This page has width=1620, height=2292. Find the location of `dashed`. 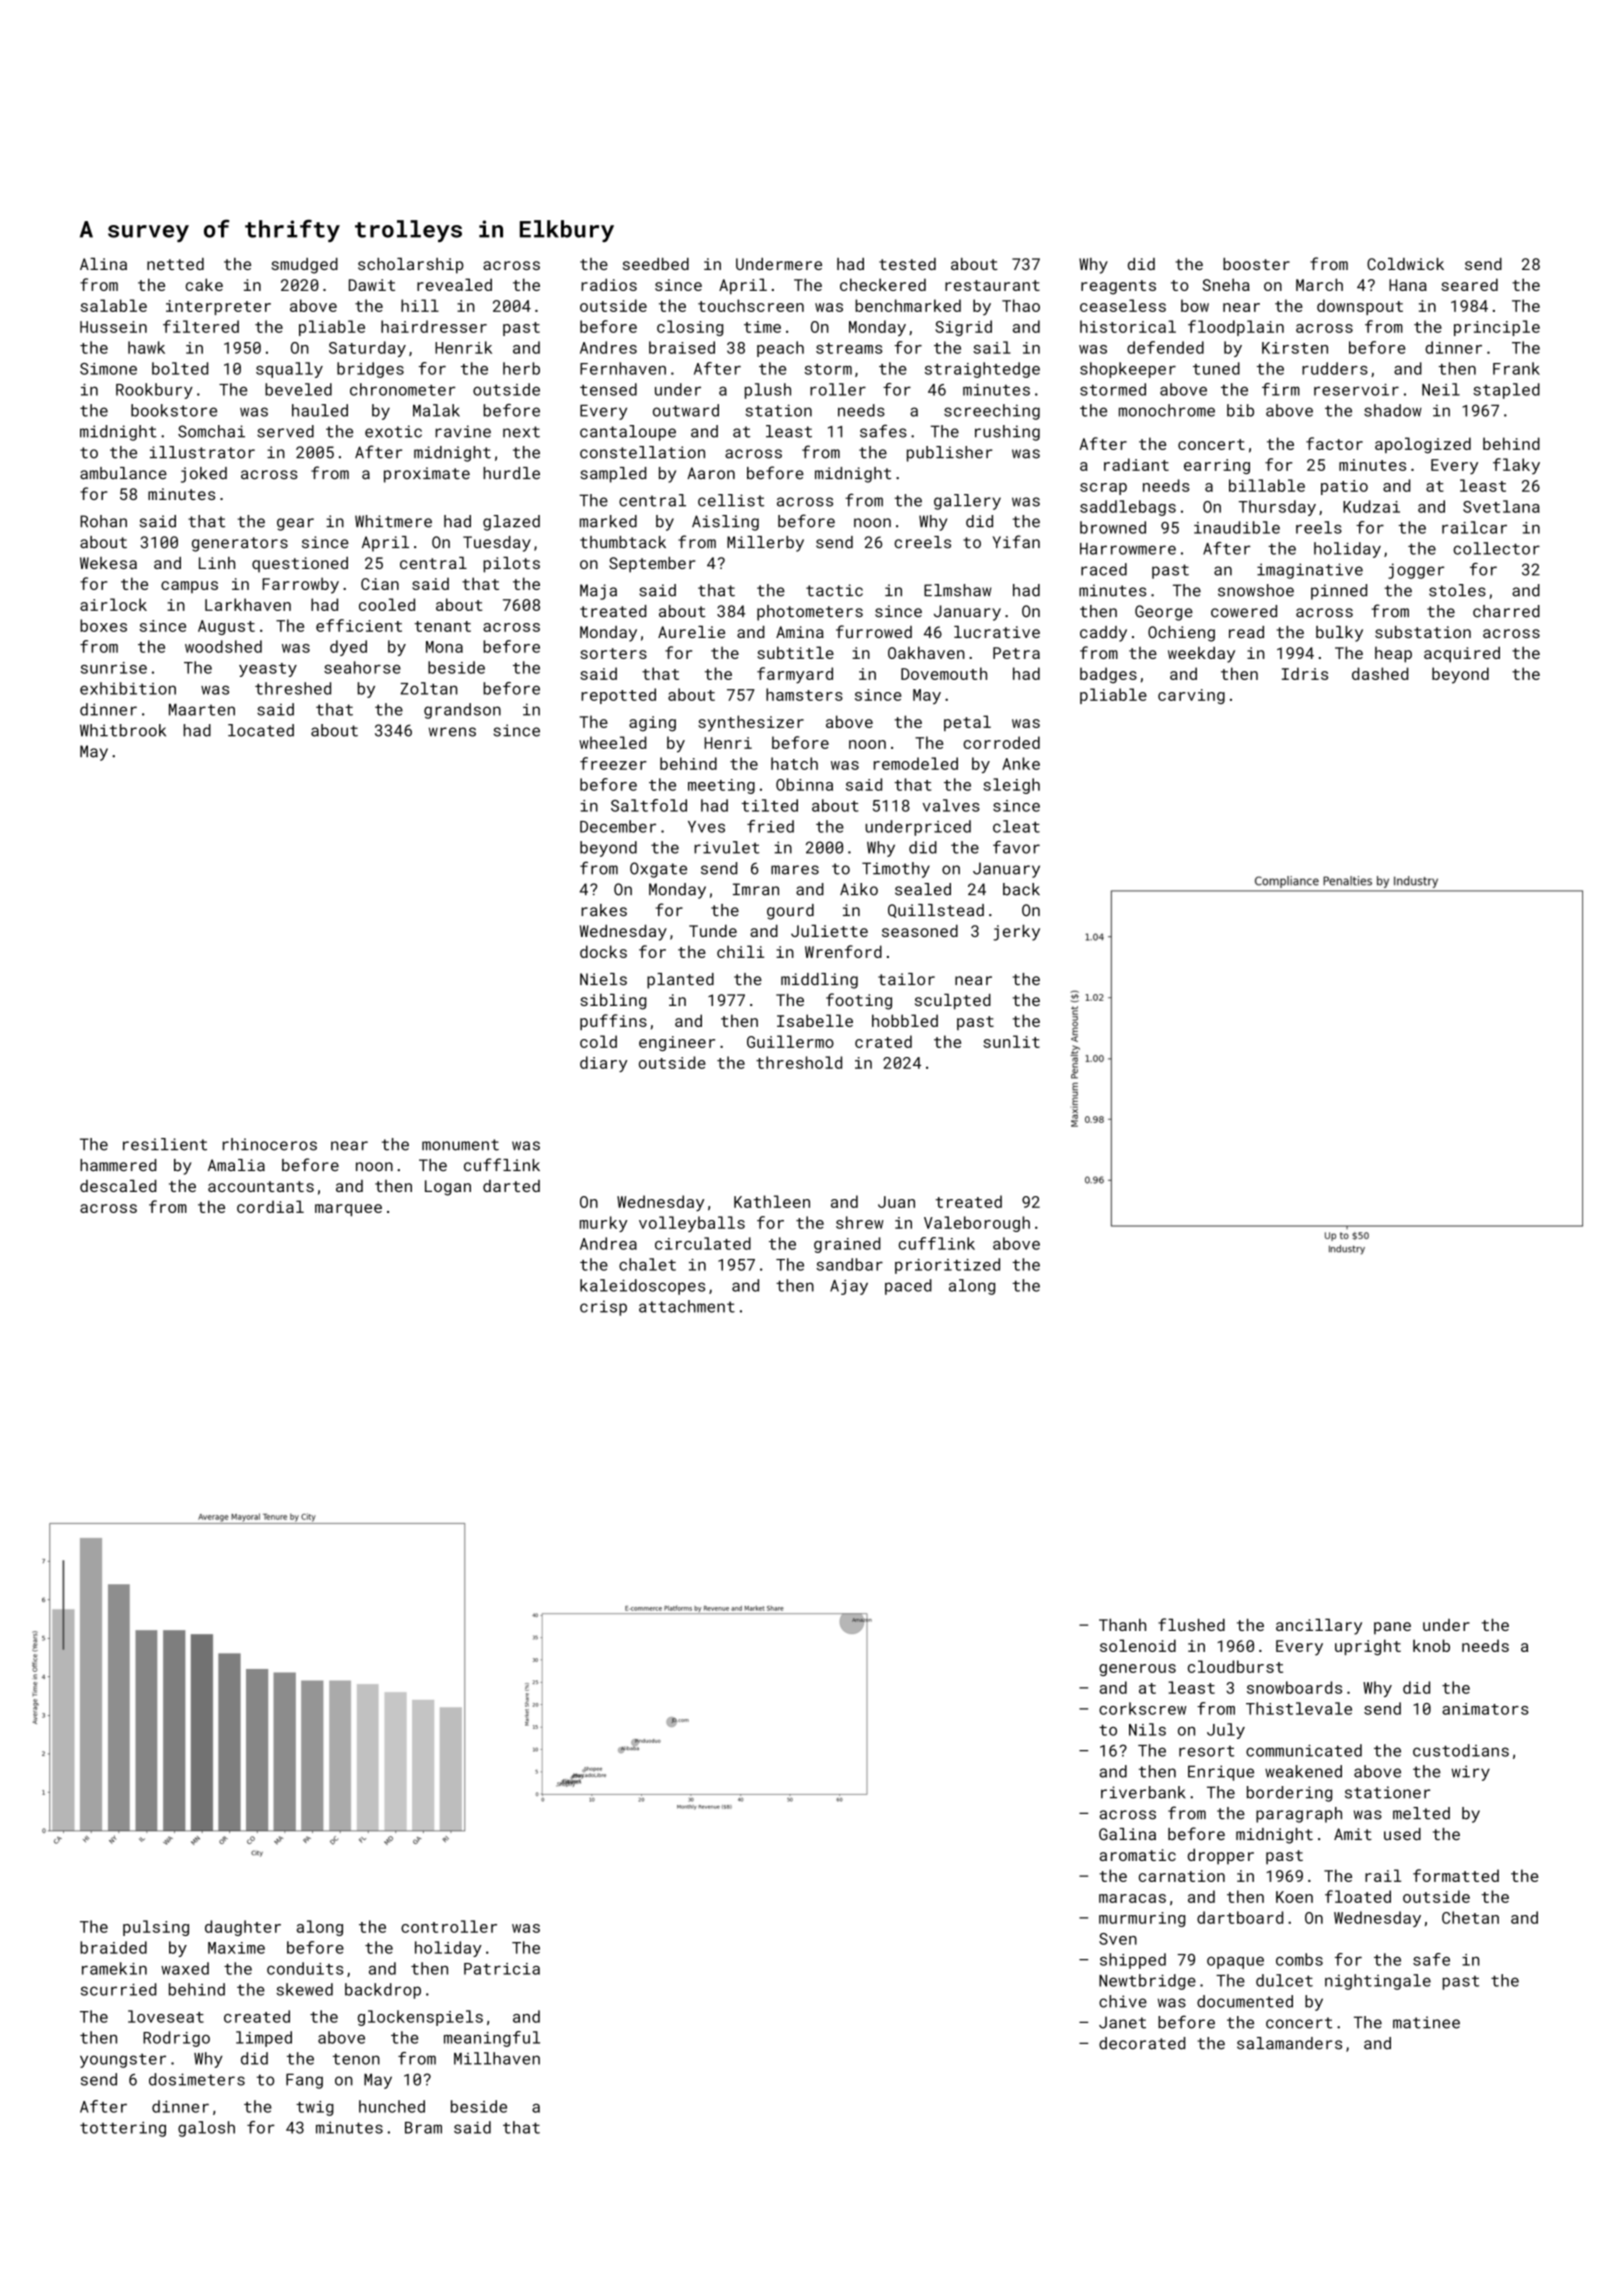

dashed is located at coordinates (1380, 673).
